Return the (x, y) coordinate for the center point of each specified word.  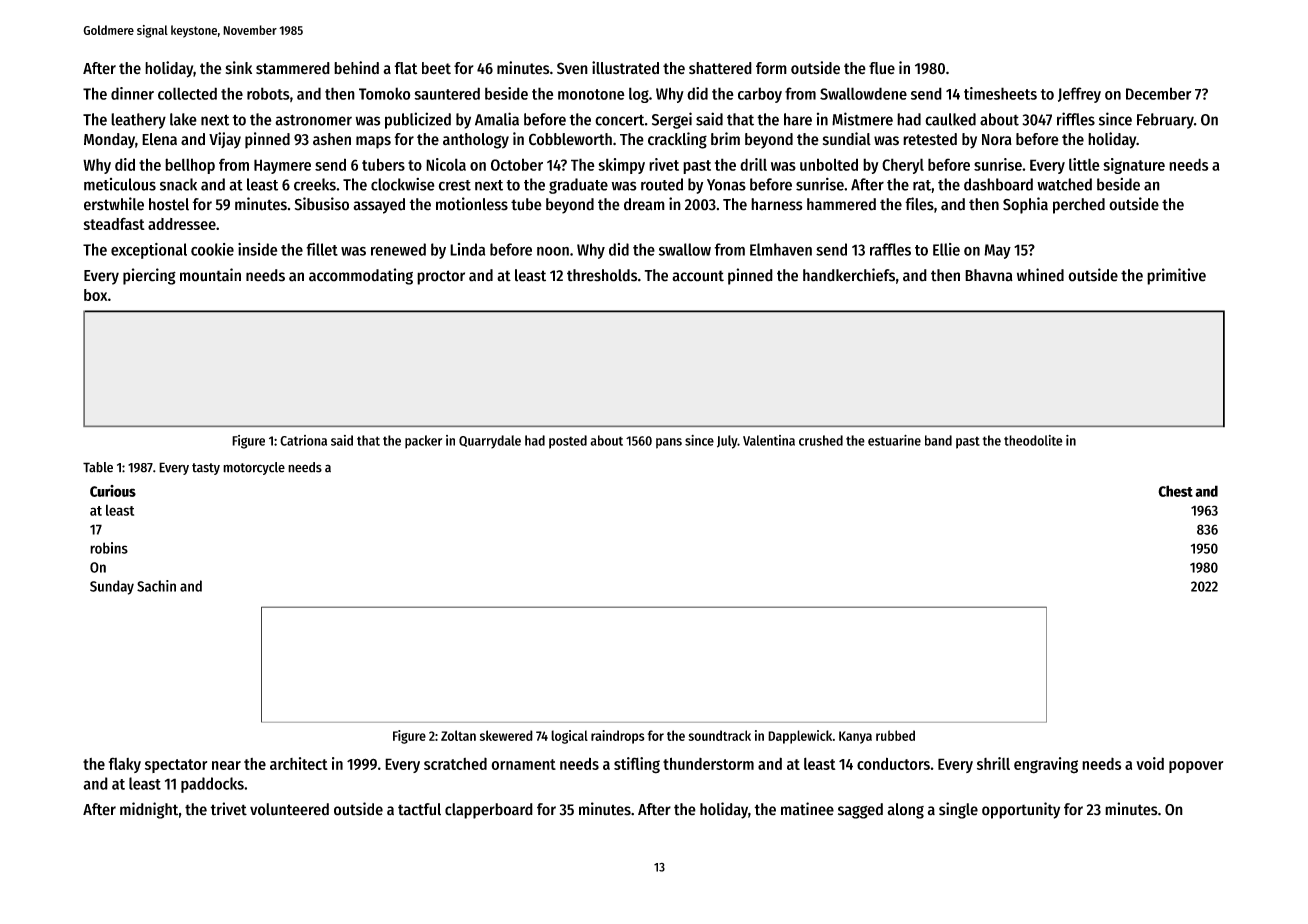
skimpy (621, 166)
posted (568, 442)
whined (1040, 275)
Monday (109, 141)
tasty (206, 469)
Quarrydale (490, 442)
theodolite (1033, 440)
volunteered (289, 809)
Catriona (303, 440)
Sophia (1025, 205)
